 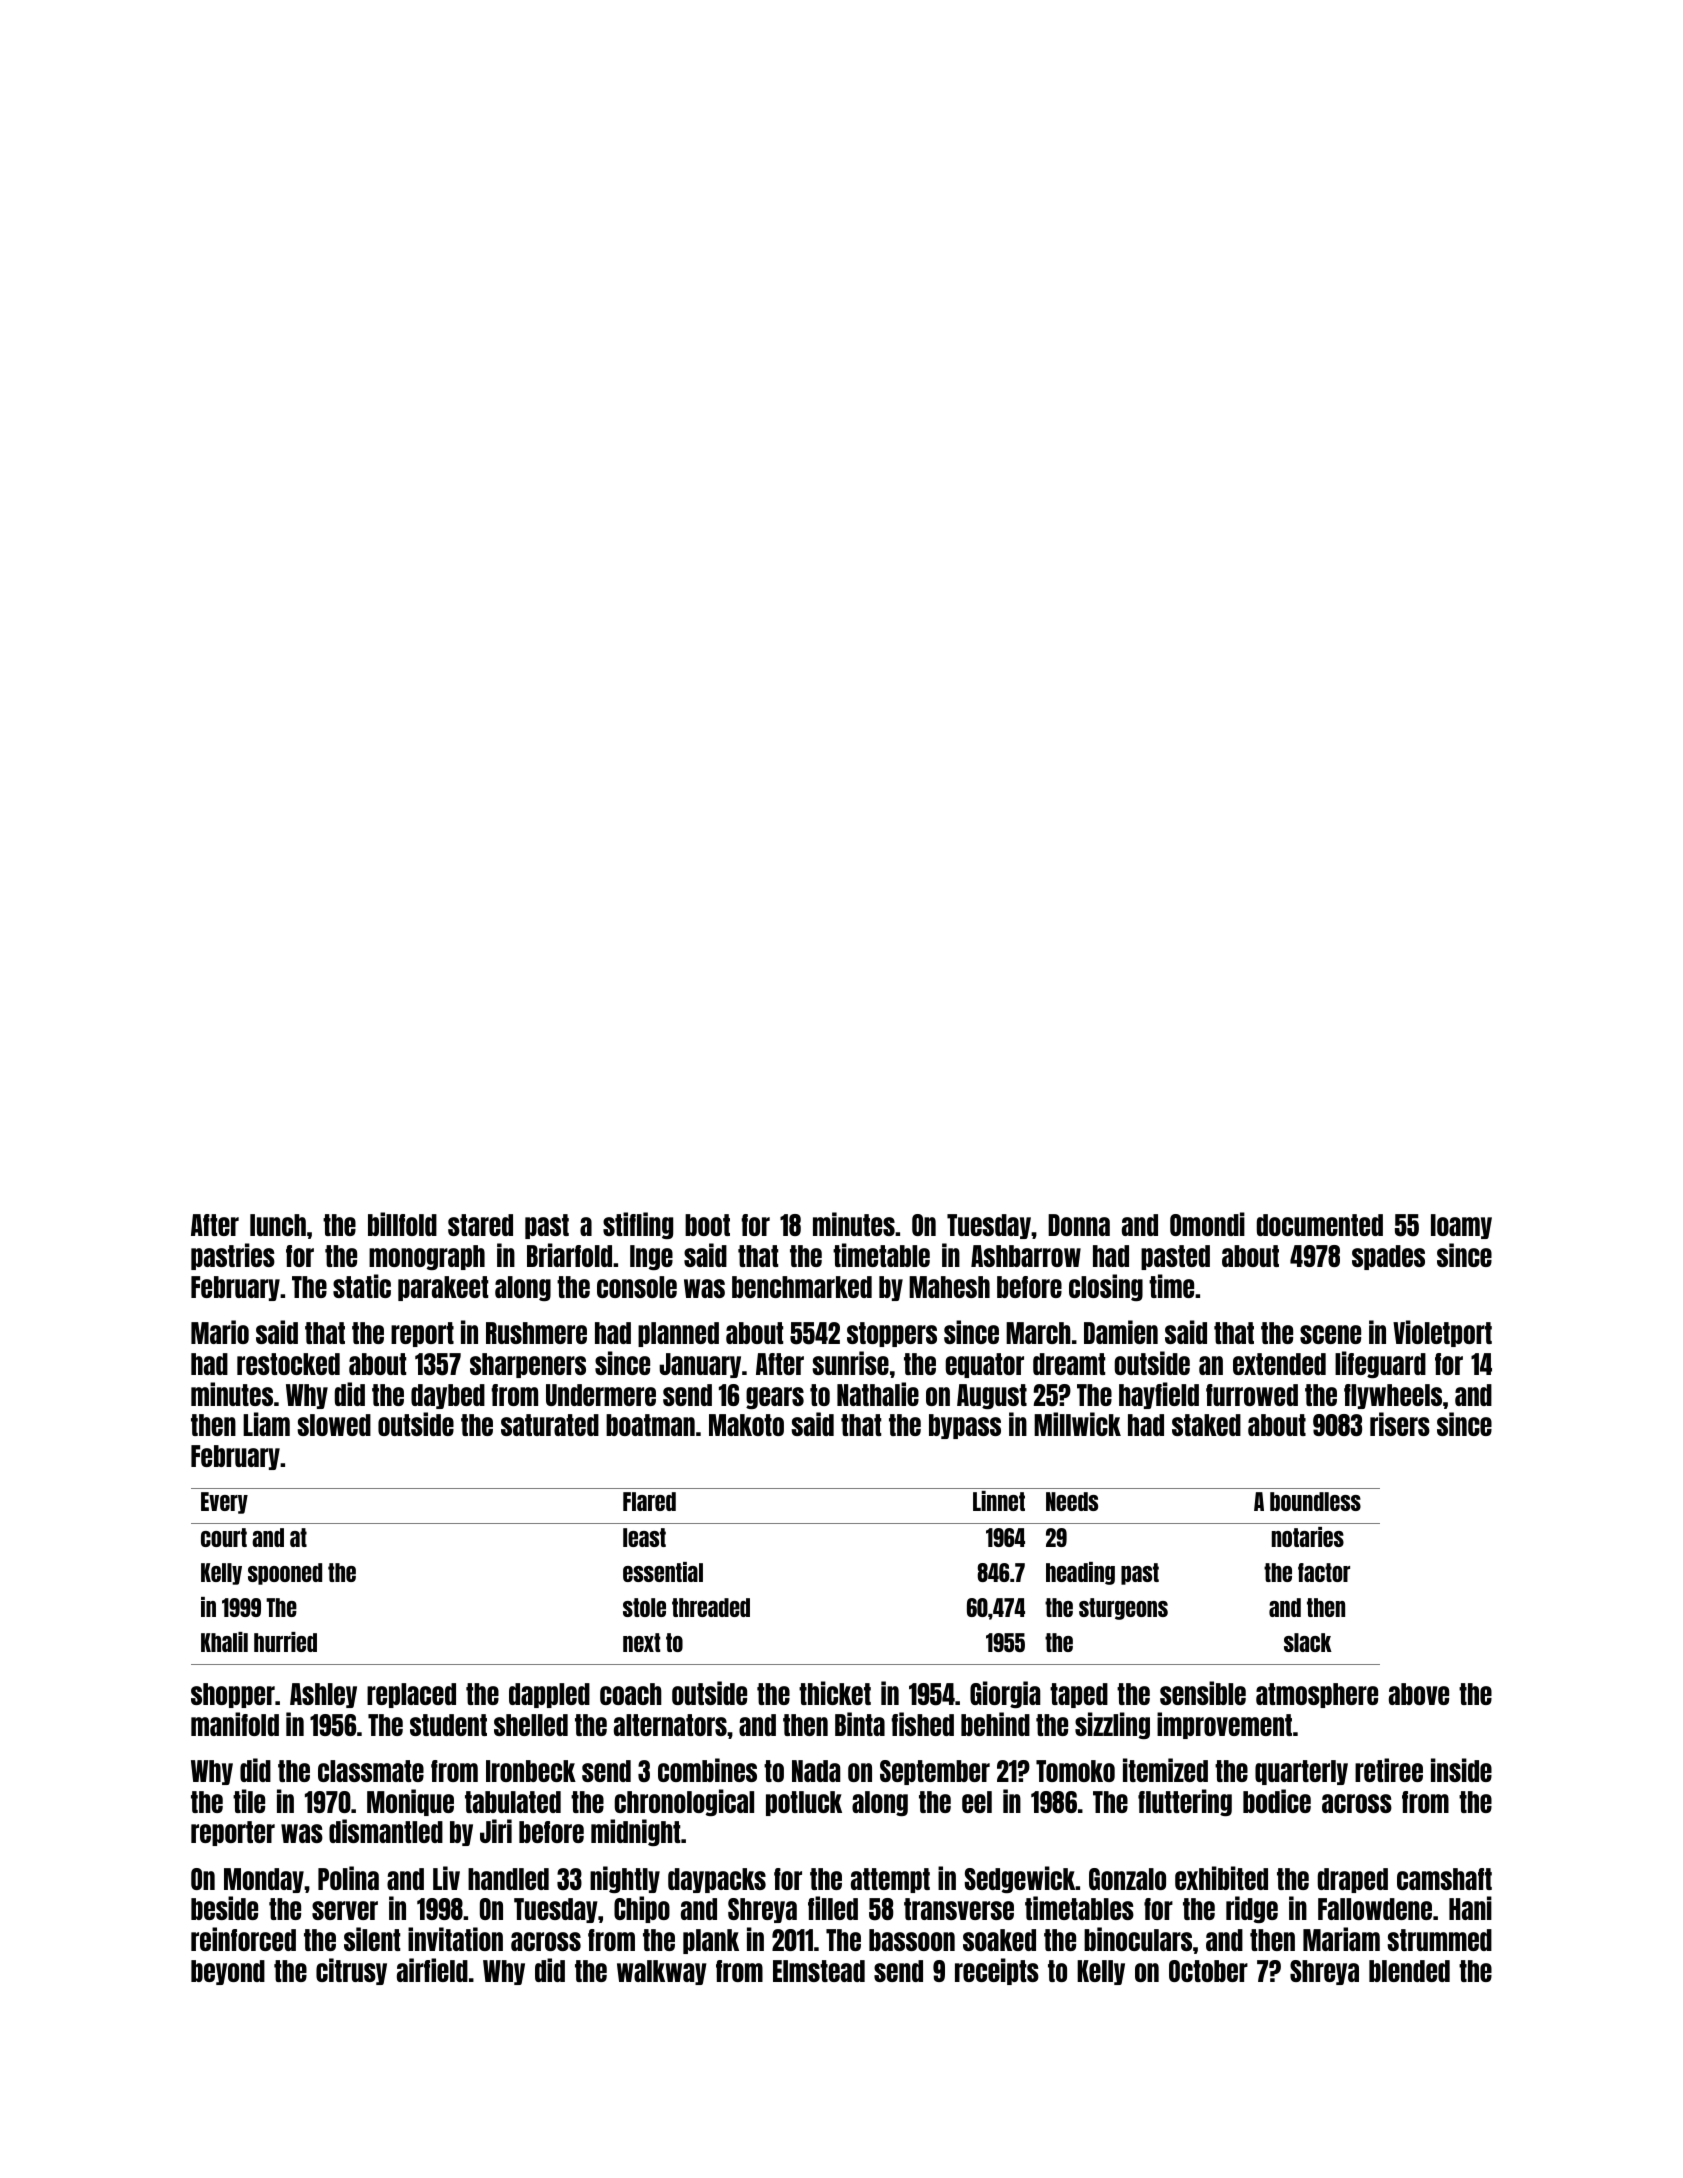 What do you see at coordinates (935, 1772) in the image?
I see `September` at bounding box center [935, 1772].
